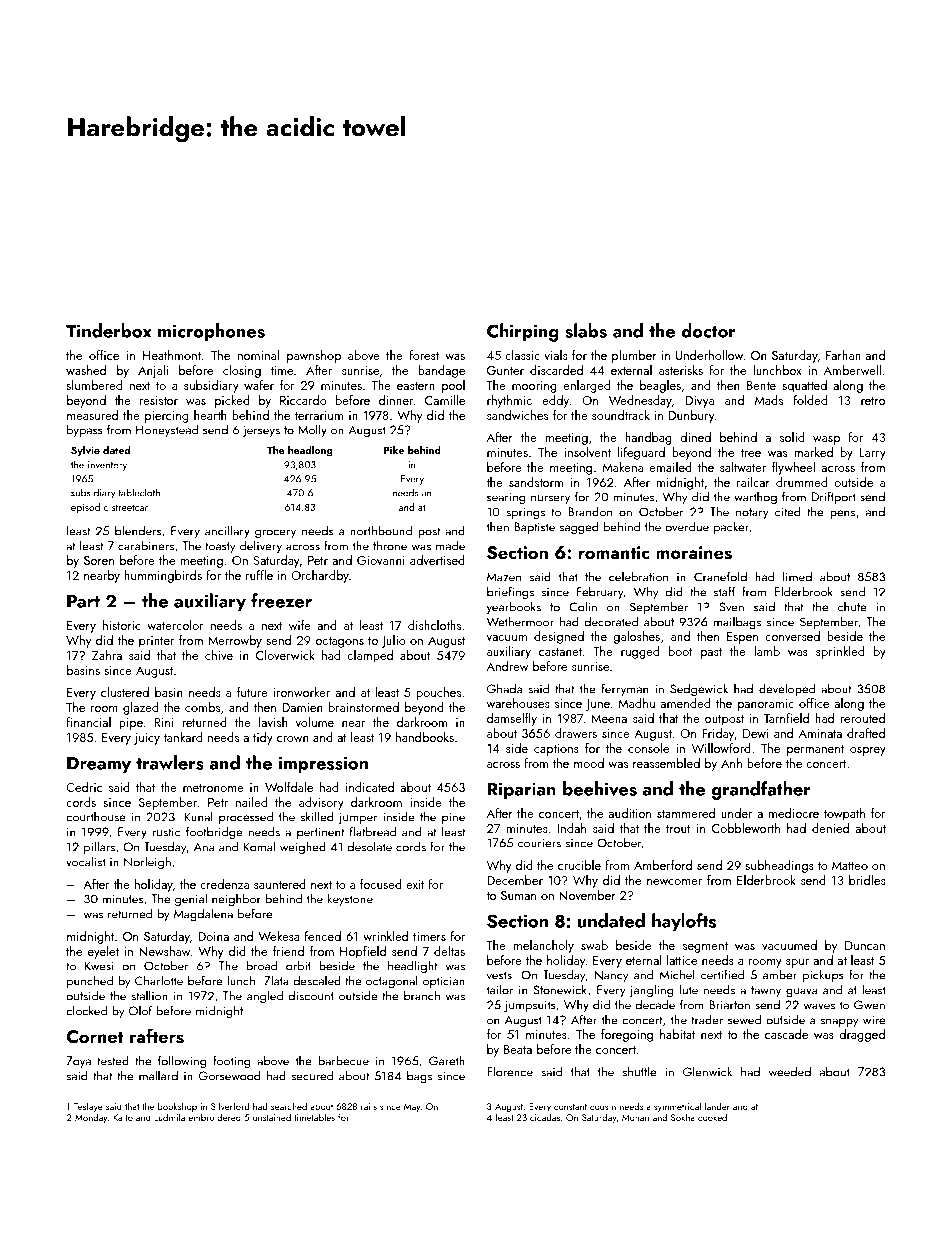 This page has height=1233, width=952. What do you see at coordinates (261, 965) in the page?
I see `broad` at bounding box center [261, 965].
